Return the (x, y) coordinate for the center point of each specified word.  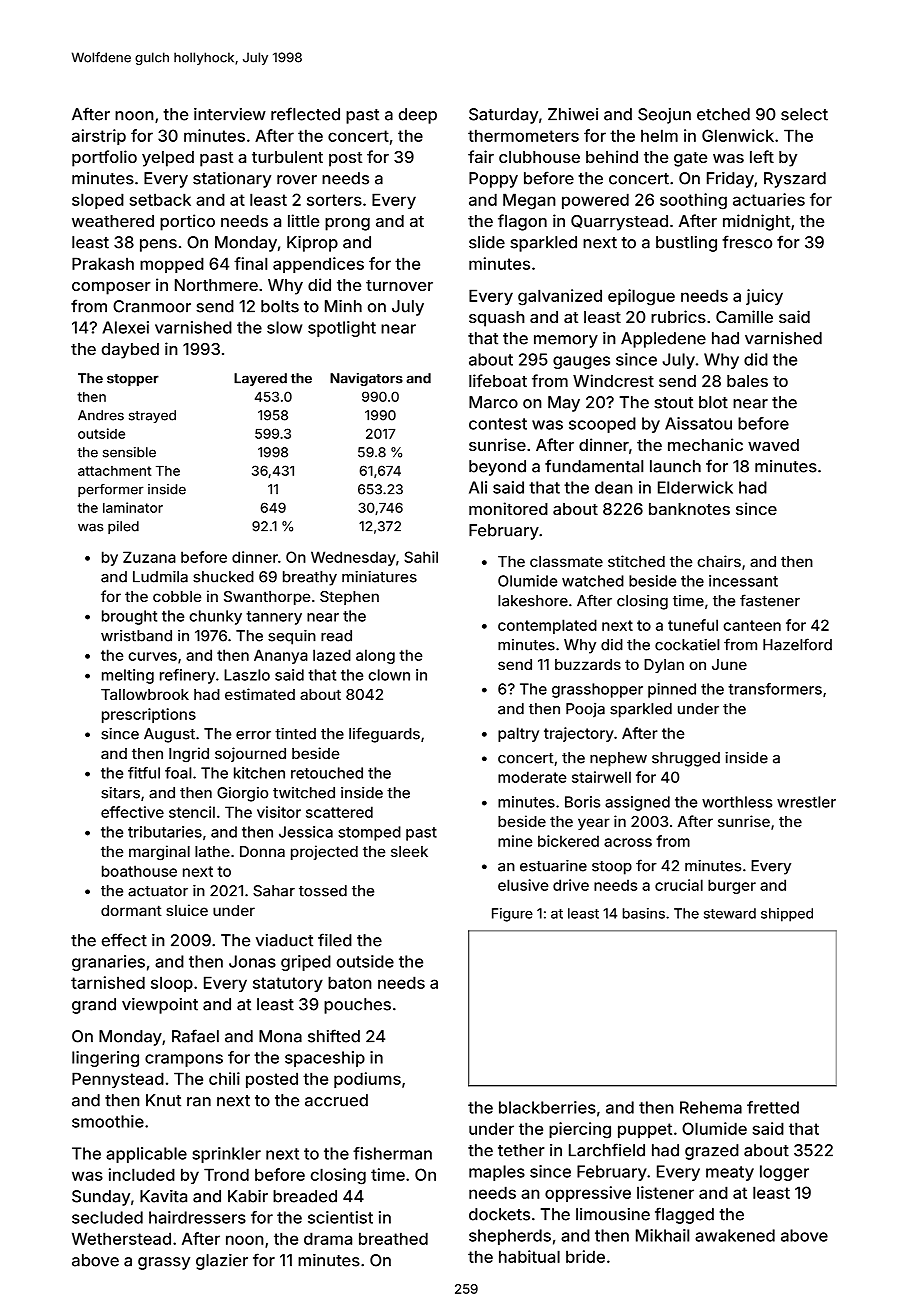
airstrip (99, 137)
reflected (305, 114)
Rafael (195, 1036)
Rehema (711, 1107)
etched (723, 114)
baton (350, 982)
